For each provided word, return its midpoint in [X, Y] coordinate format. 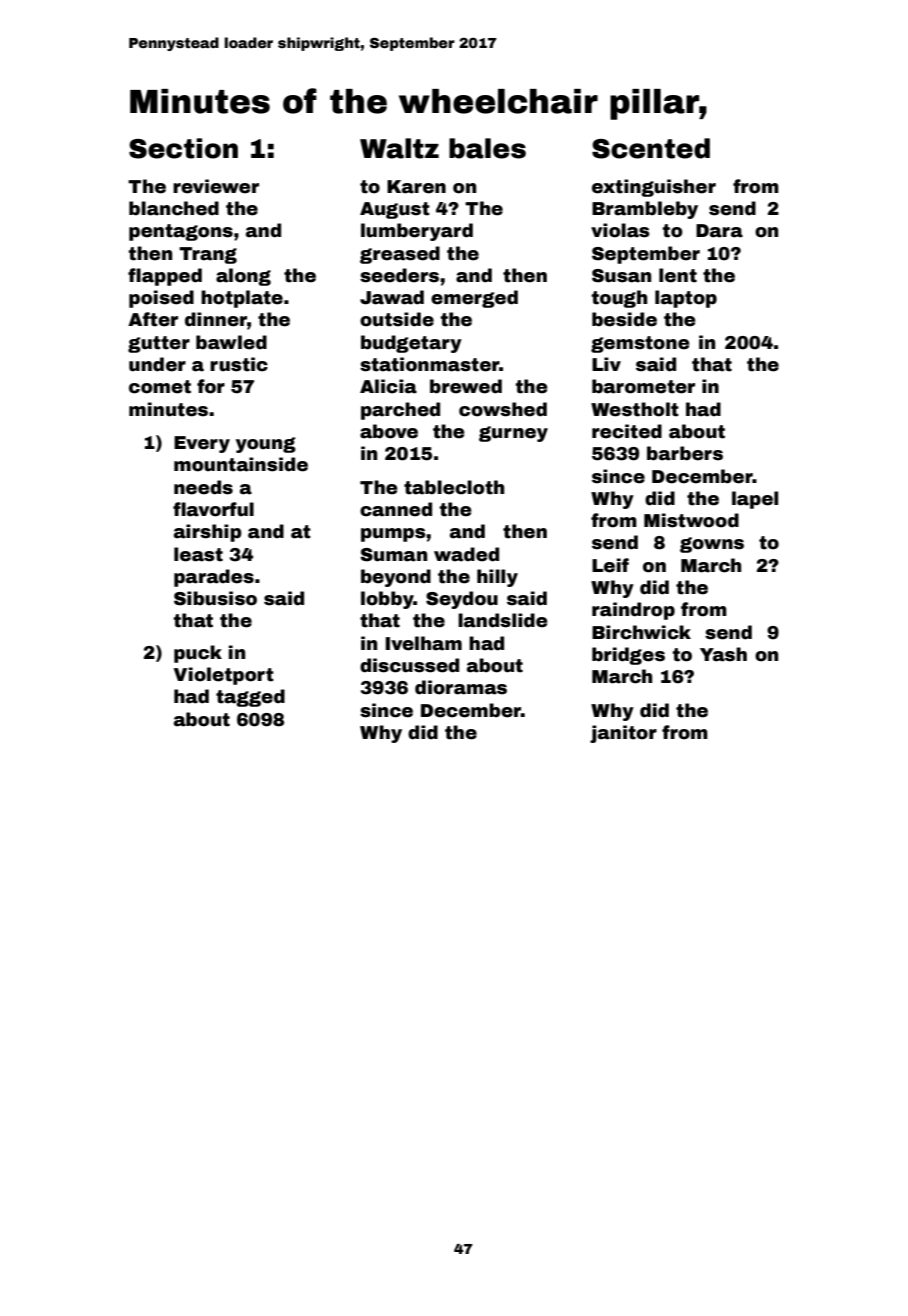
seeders [399, 275]
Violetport [224, 676]
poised [161, 299]
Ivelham [424, 643]
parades [214, 578]
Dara [719, 231]
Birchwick [641, 632]
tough [619, 299]
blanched [174, 208]
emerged [474, 299]
